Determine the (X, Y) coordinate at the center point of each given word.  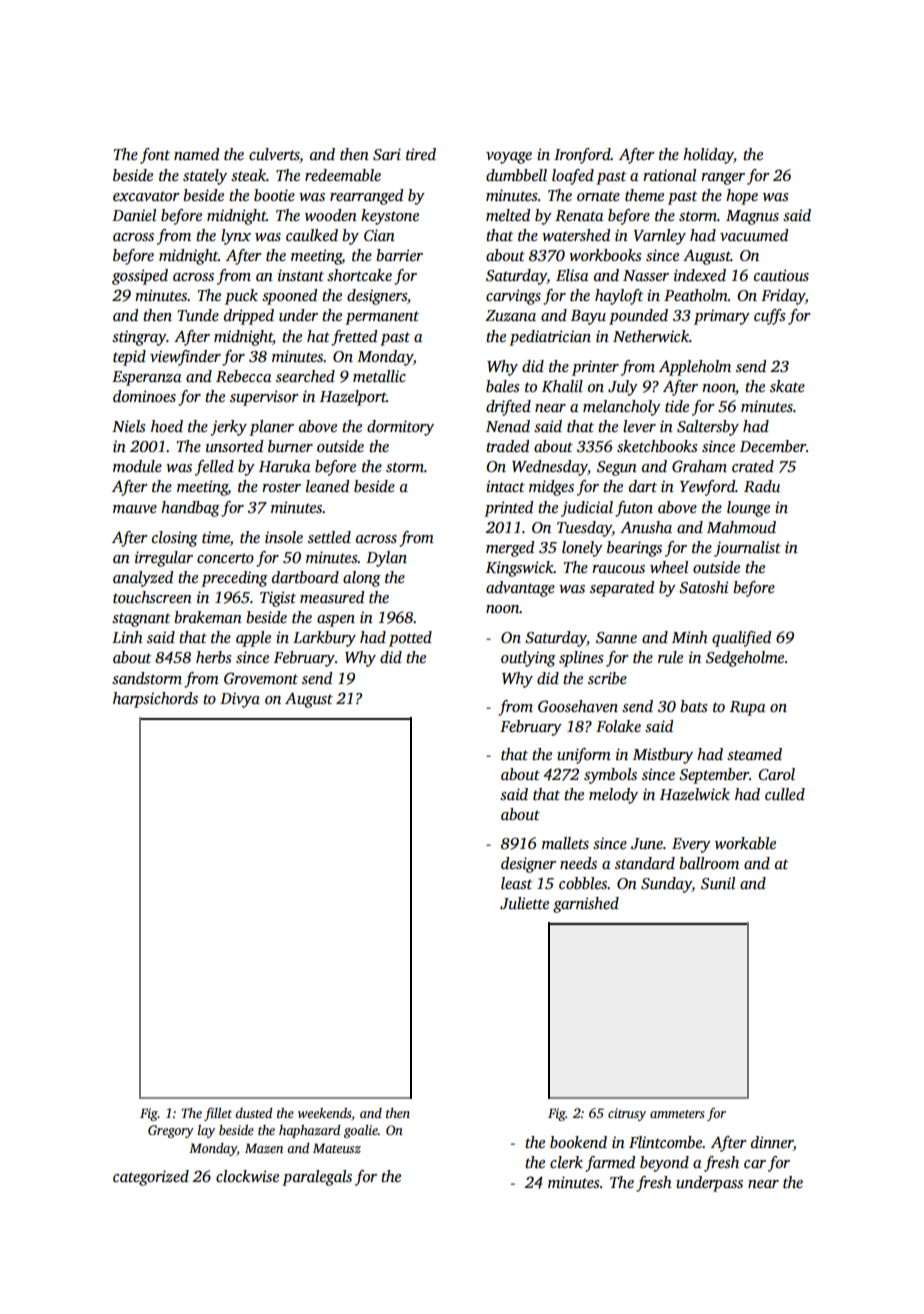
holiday (708, 156)
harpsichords (155, 700)
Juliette (524, 903)
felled (214, 468)
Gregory (171, 1131)
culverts (274, 155)
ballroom (709, 863)
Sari (387, 154)
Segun (617, 468)
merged (510, 549)
